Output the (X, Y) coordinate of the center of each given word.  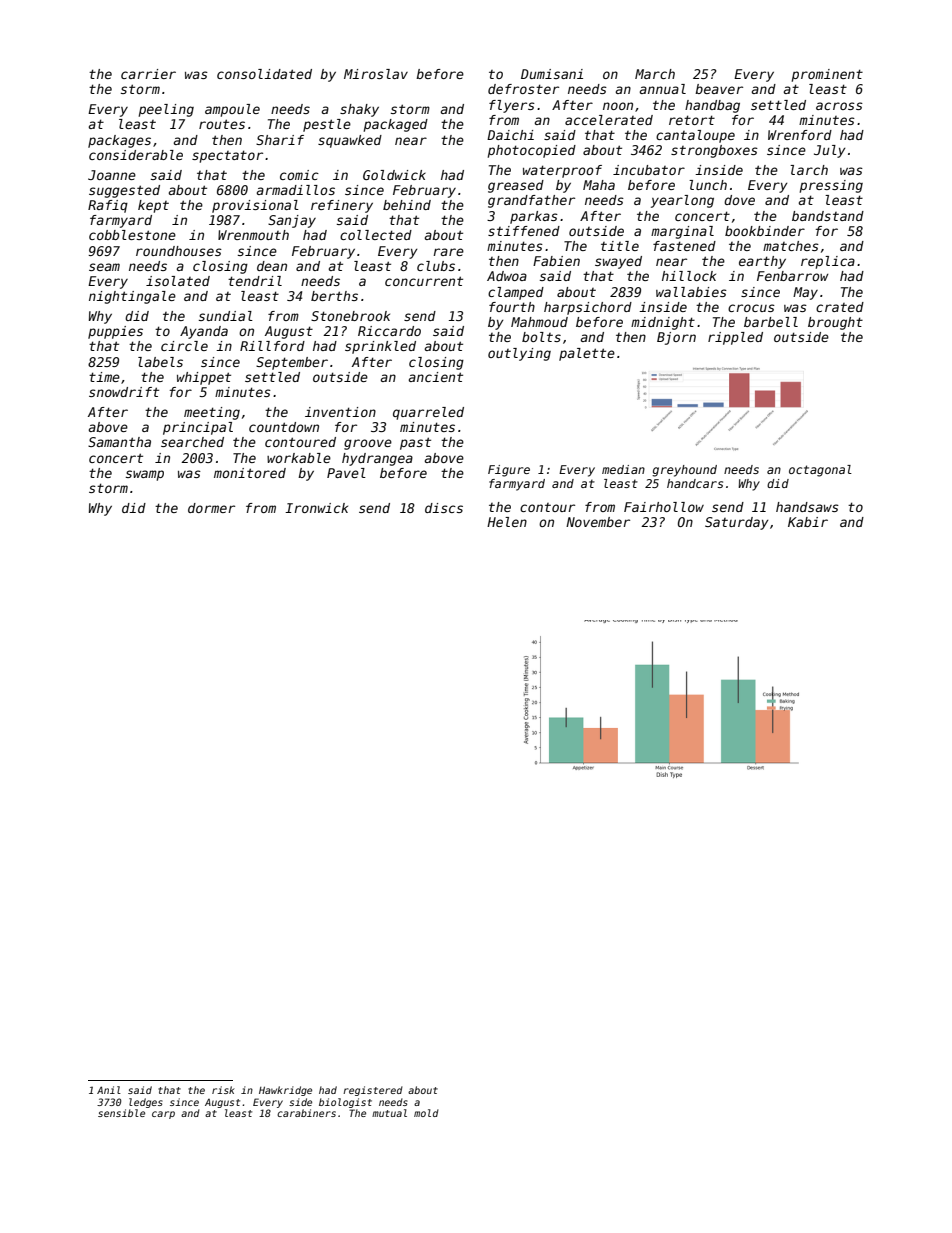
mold (426, 1113)
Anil (109, 1090)
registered (373, 1091)
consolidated (264, 74)
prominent (827, 75)
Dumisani (552, 74)
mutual (389, 1113)
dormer (211, 508)
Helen (507, 522)
